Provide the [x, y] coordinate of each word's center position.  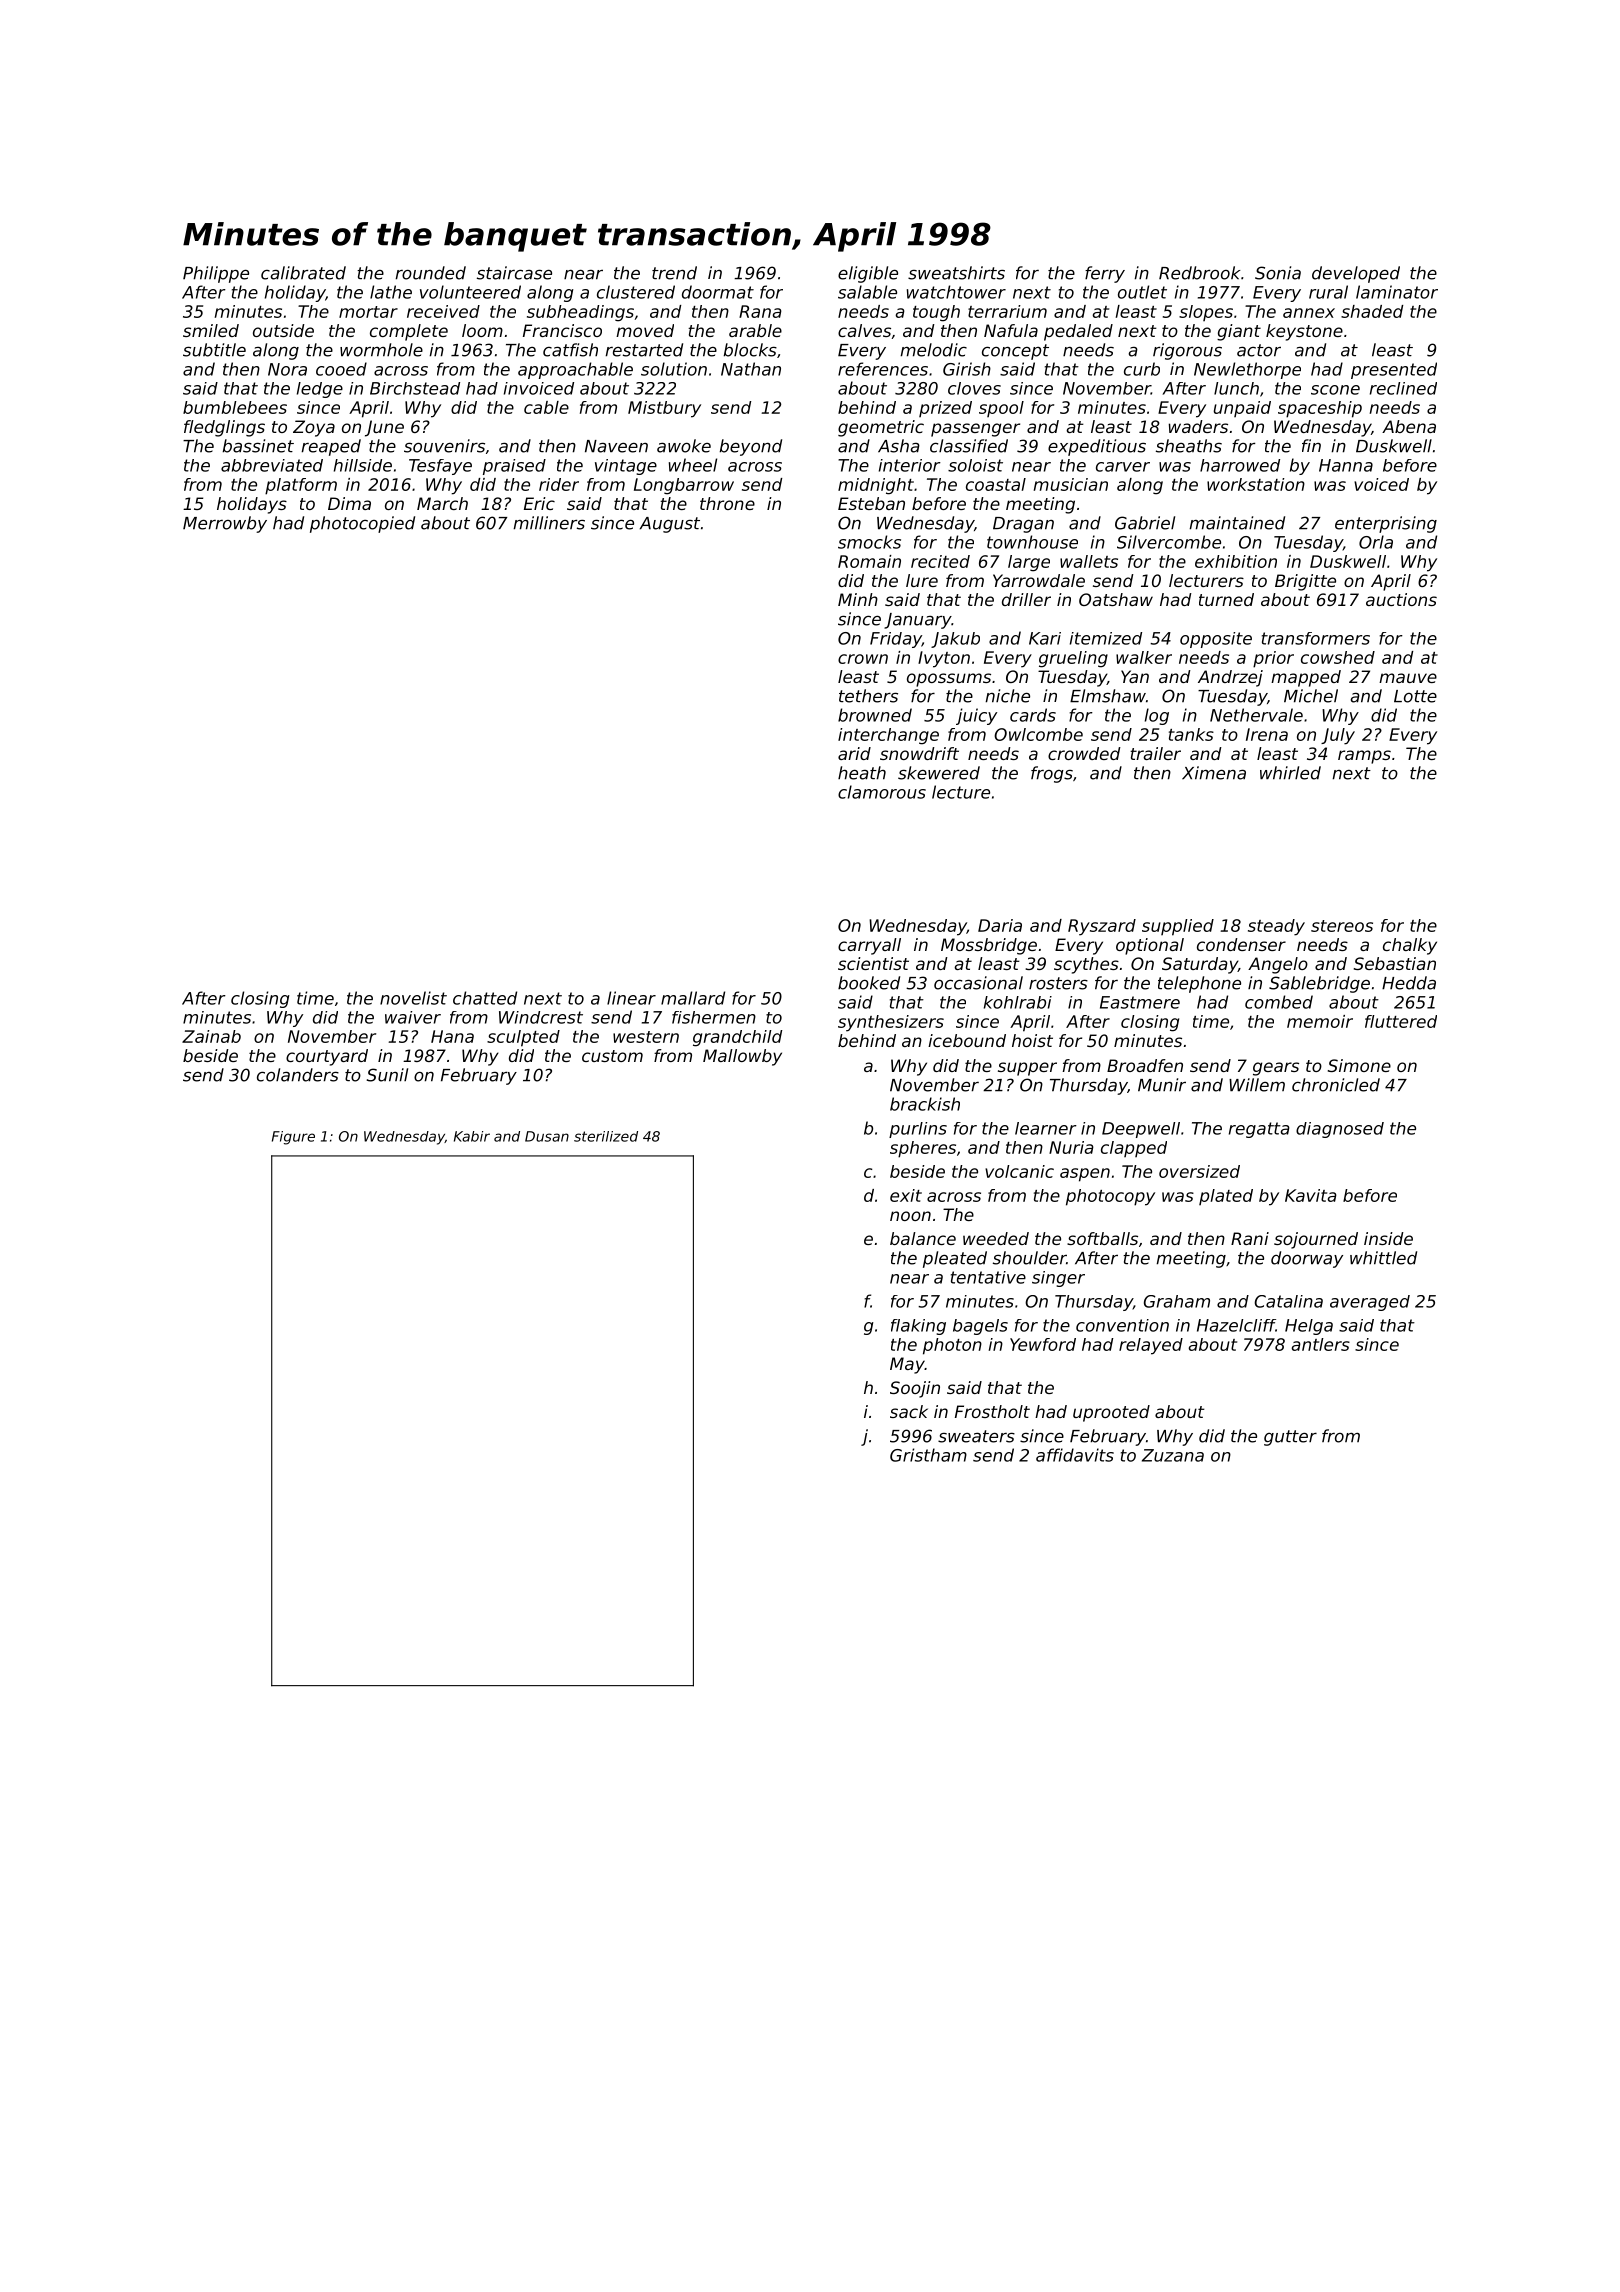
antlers [1320, 1344]
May [907, 1365]
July [1338, 736]
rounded [430, 273]
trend [674, 273]
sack [909, 1411]
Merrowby [225, 524]
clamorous [882, 792]
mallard [693, 998]
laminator [1397, 292]
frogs [1052, 774]
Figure [293, 1138]
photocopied [362, 524]
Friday [896, 640]
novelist [413, 998]
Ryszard [1102, 927]
